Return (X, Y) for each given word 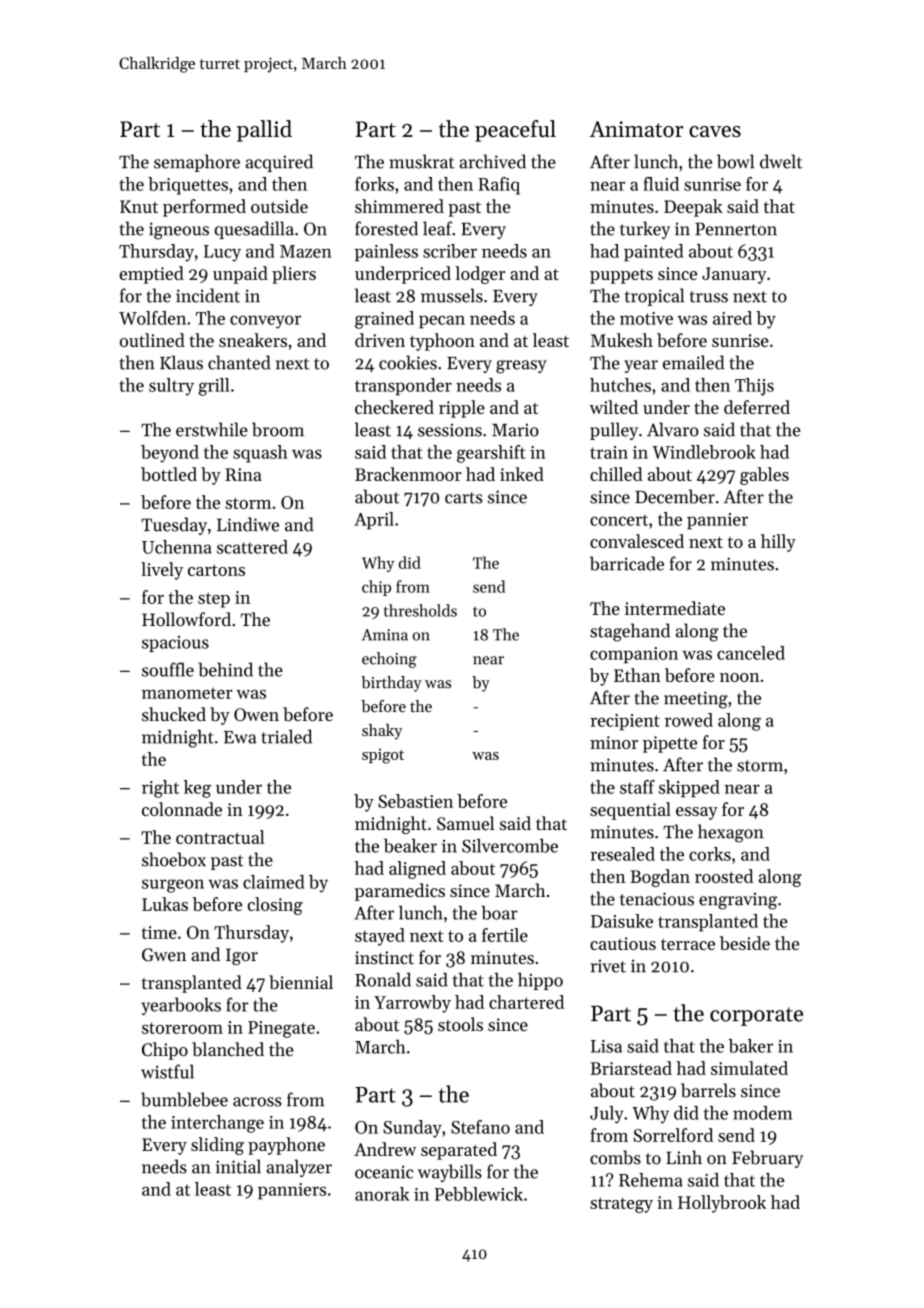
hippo (540, 981)
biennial (301, 982)
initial (238, 1166)
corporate (756, 1016)
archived (493, 161)
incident (208, 295)
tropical (654, 297)
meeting (696, 700)
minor (614, 742)
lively (162, 571)
